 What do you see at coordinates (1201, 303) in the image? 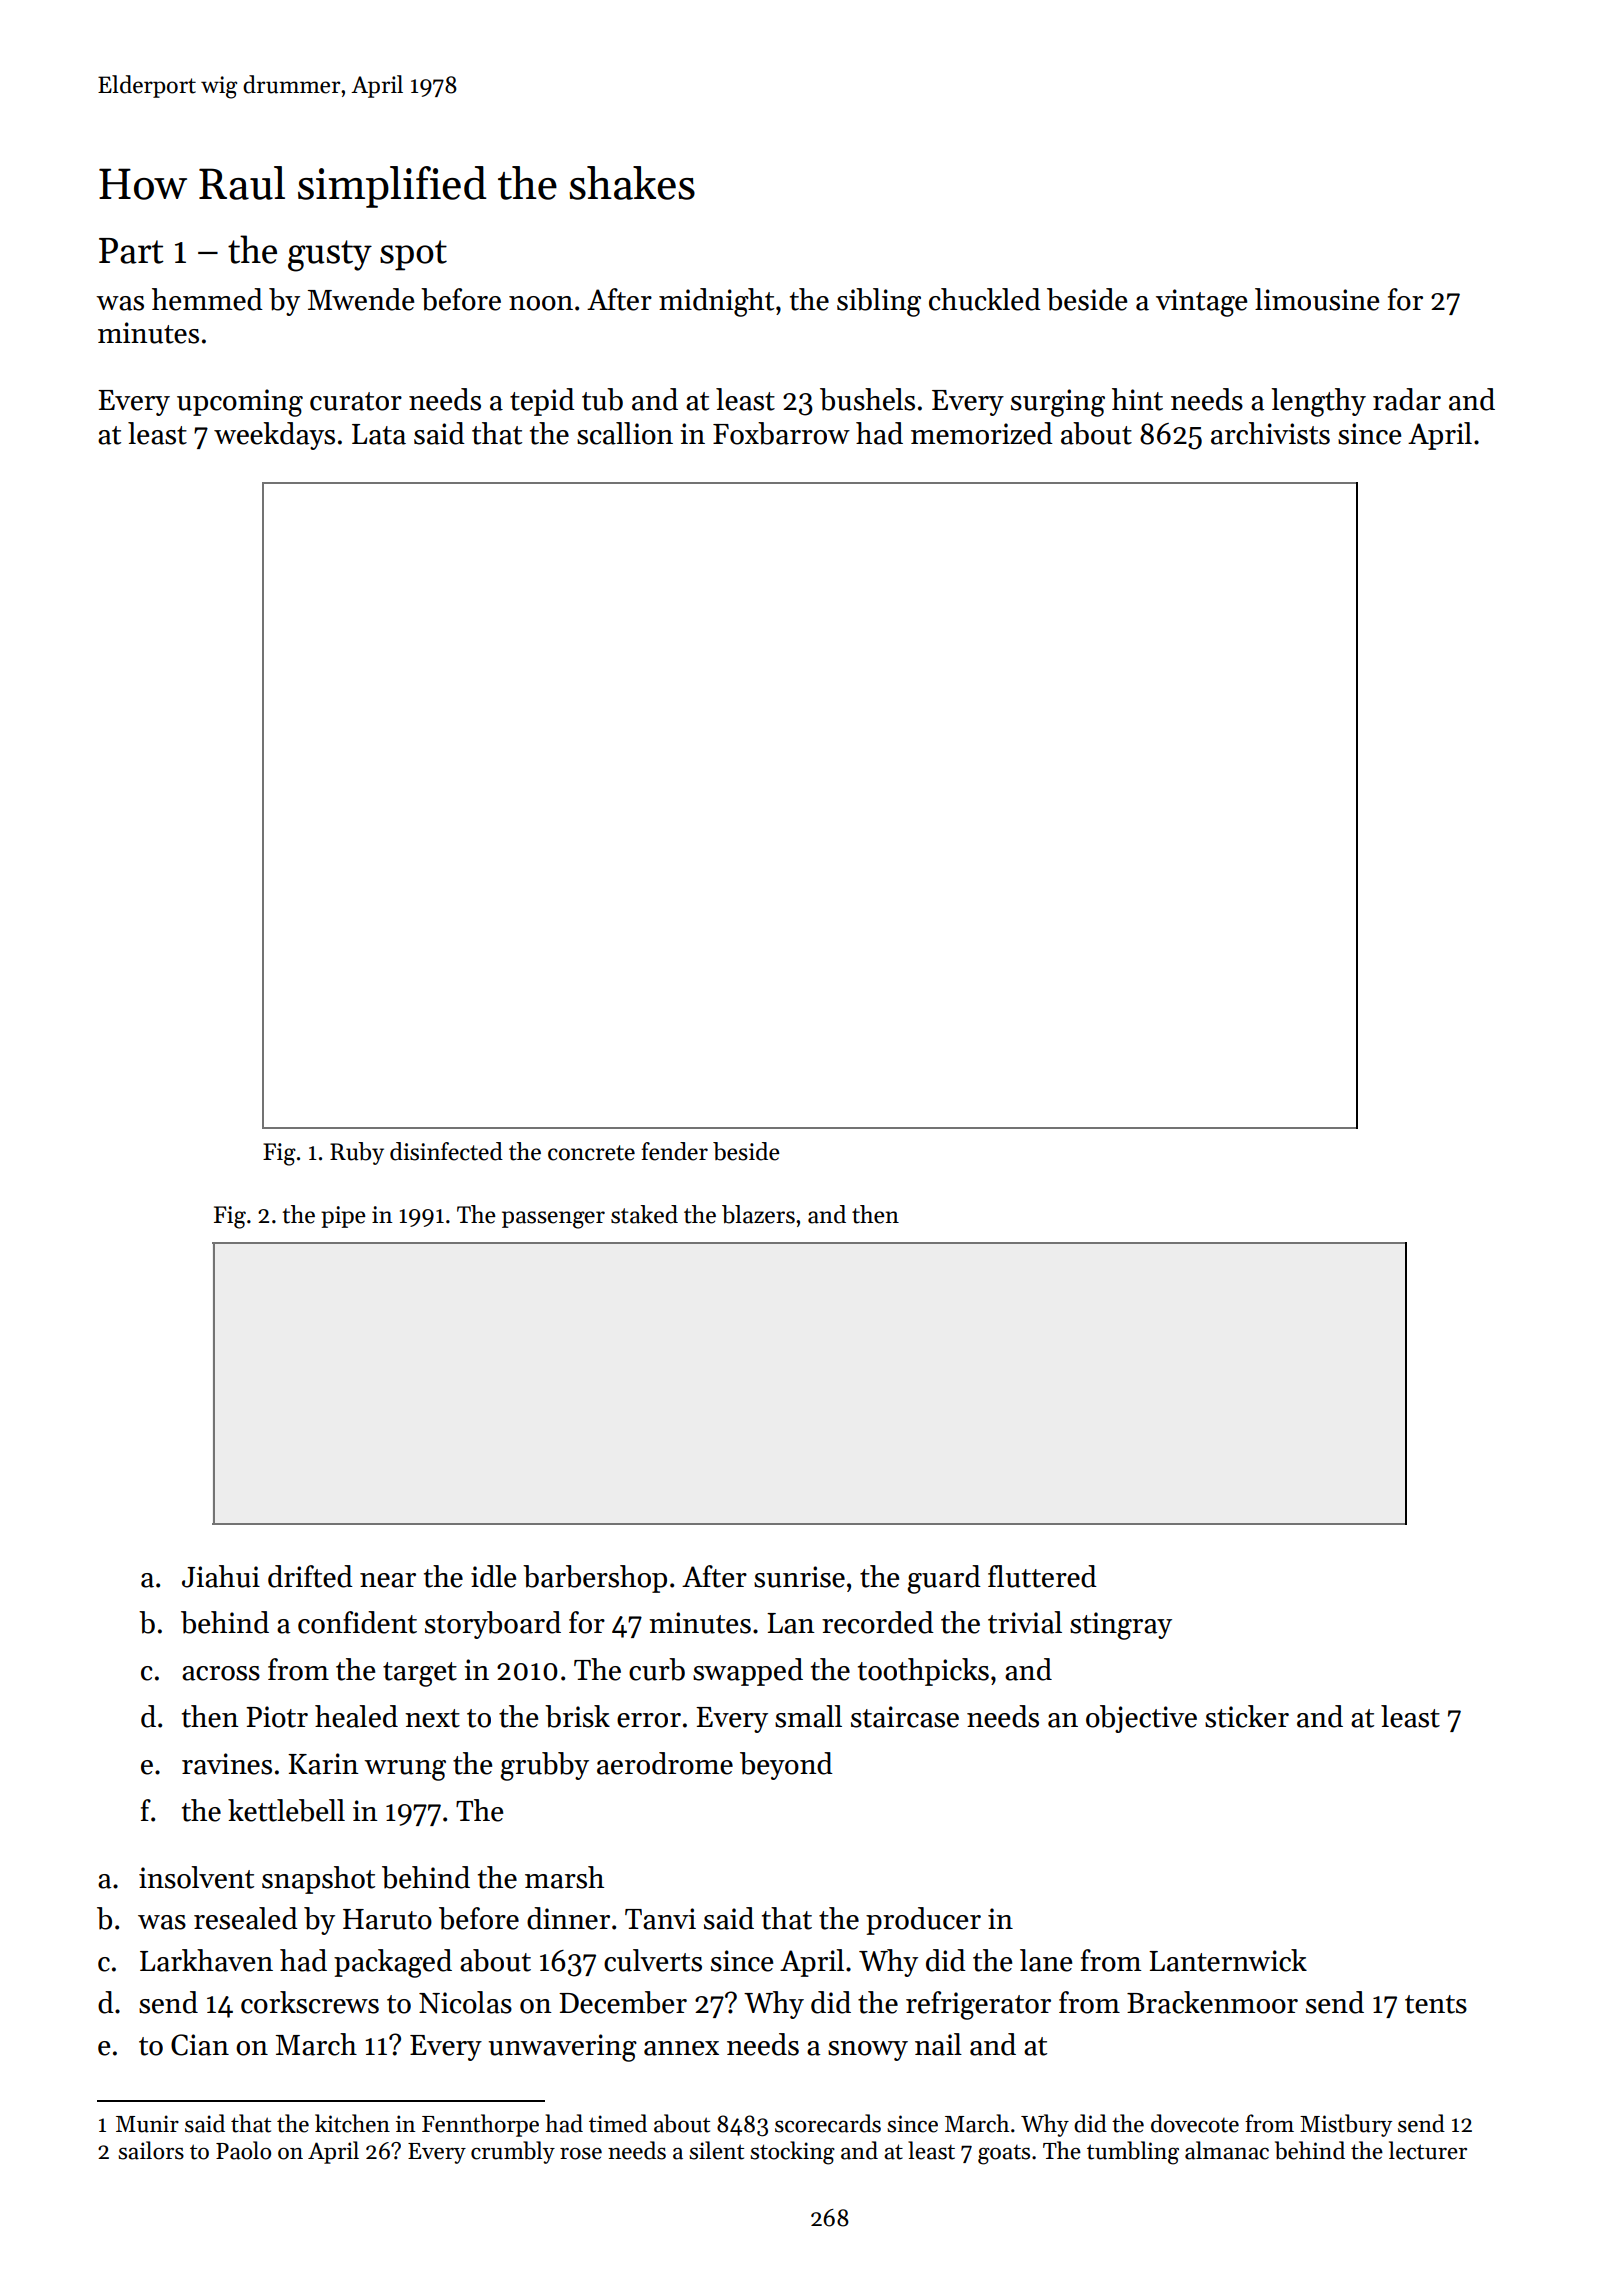
I see `vintage` at bounding box center [1201, 303].
